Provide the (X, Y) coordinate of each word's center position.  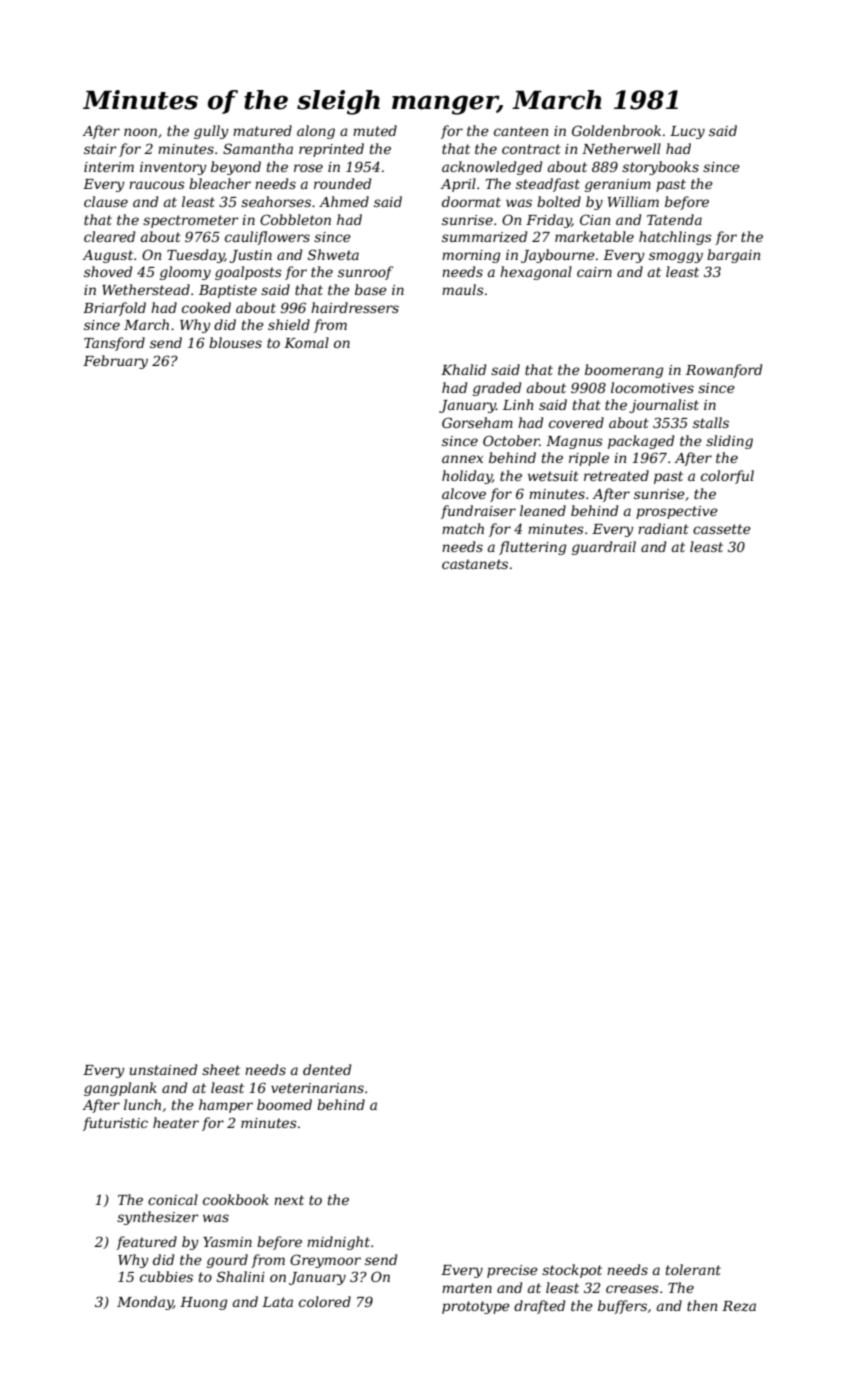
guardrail (604, 548)
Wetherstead (146, 289)
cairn (594, 272)
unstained (163, 1069)
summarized (484, 237)
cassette (722, 529)
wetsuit (553, 476)
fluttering (532, 548)
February (115, 362)
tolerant (693, 1269)
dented (327, 1069)
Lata (277, 1302)
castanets (475, 564)
